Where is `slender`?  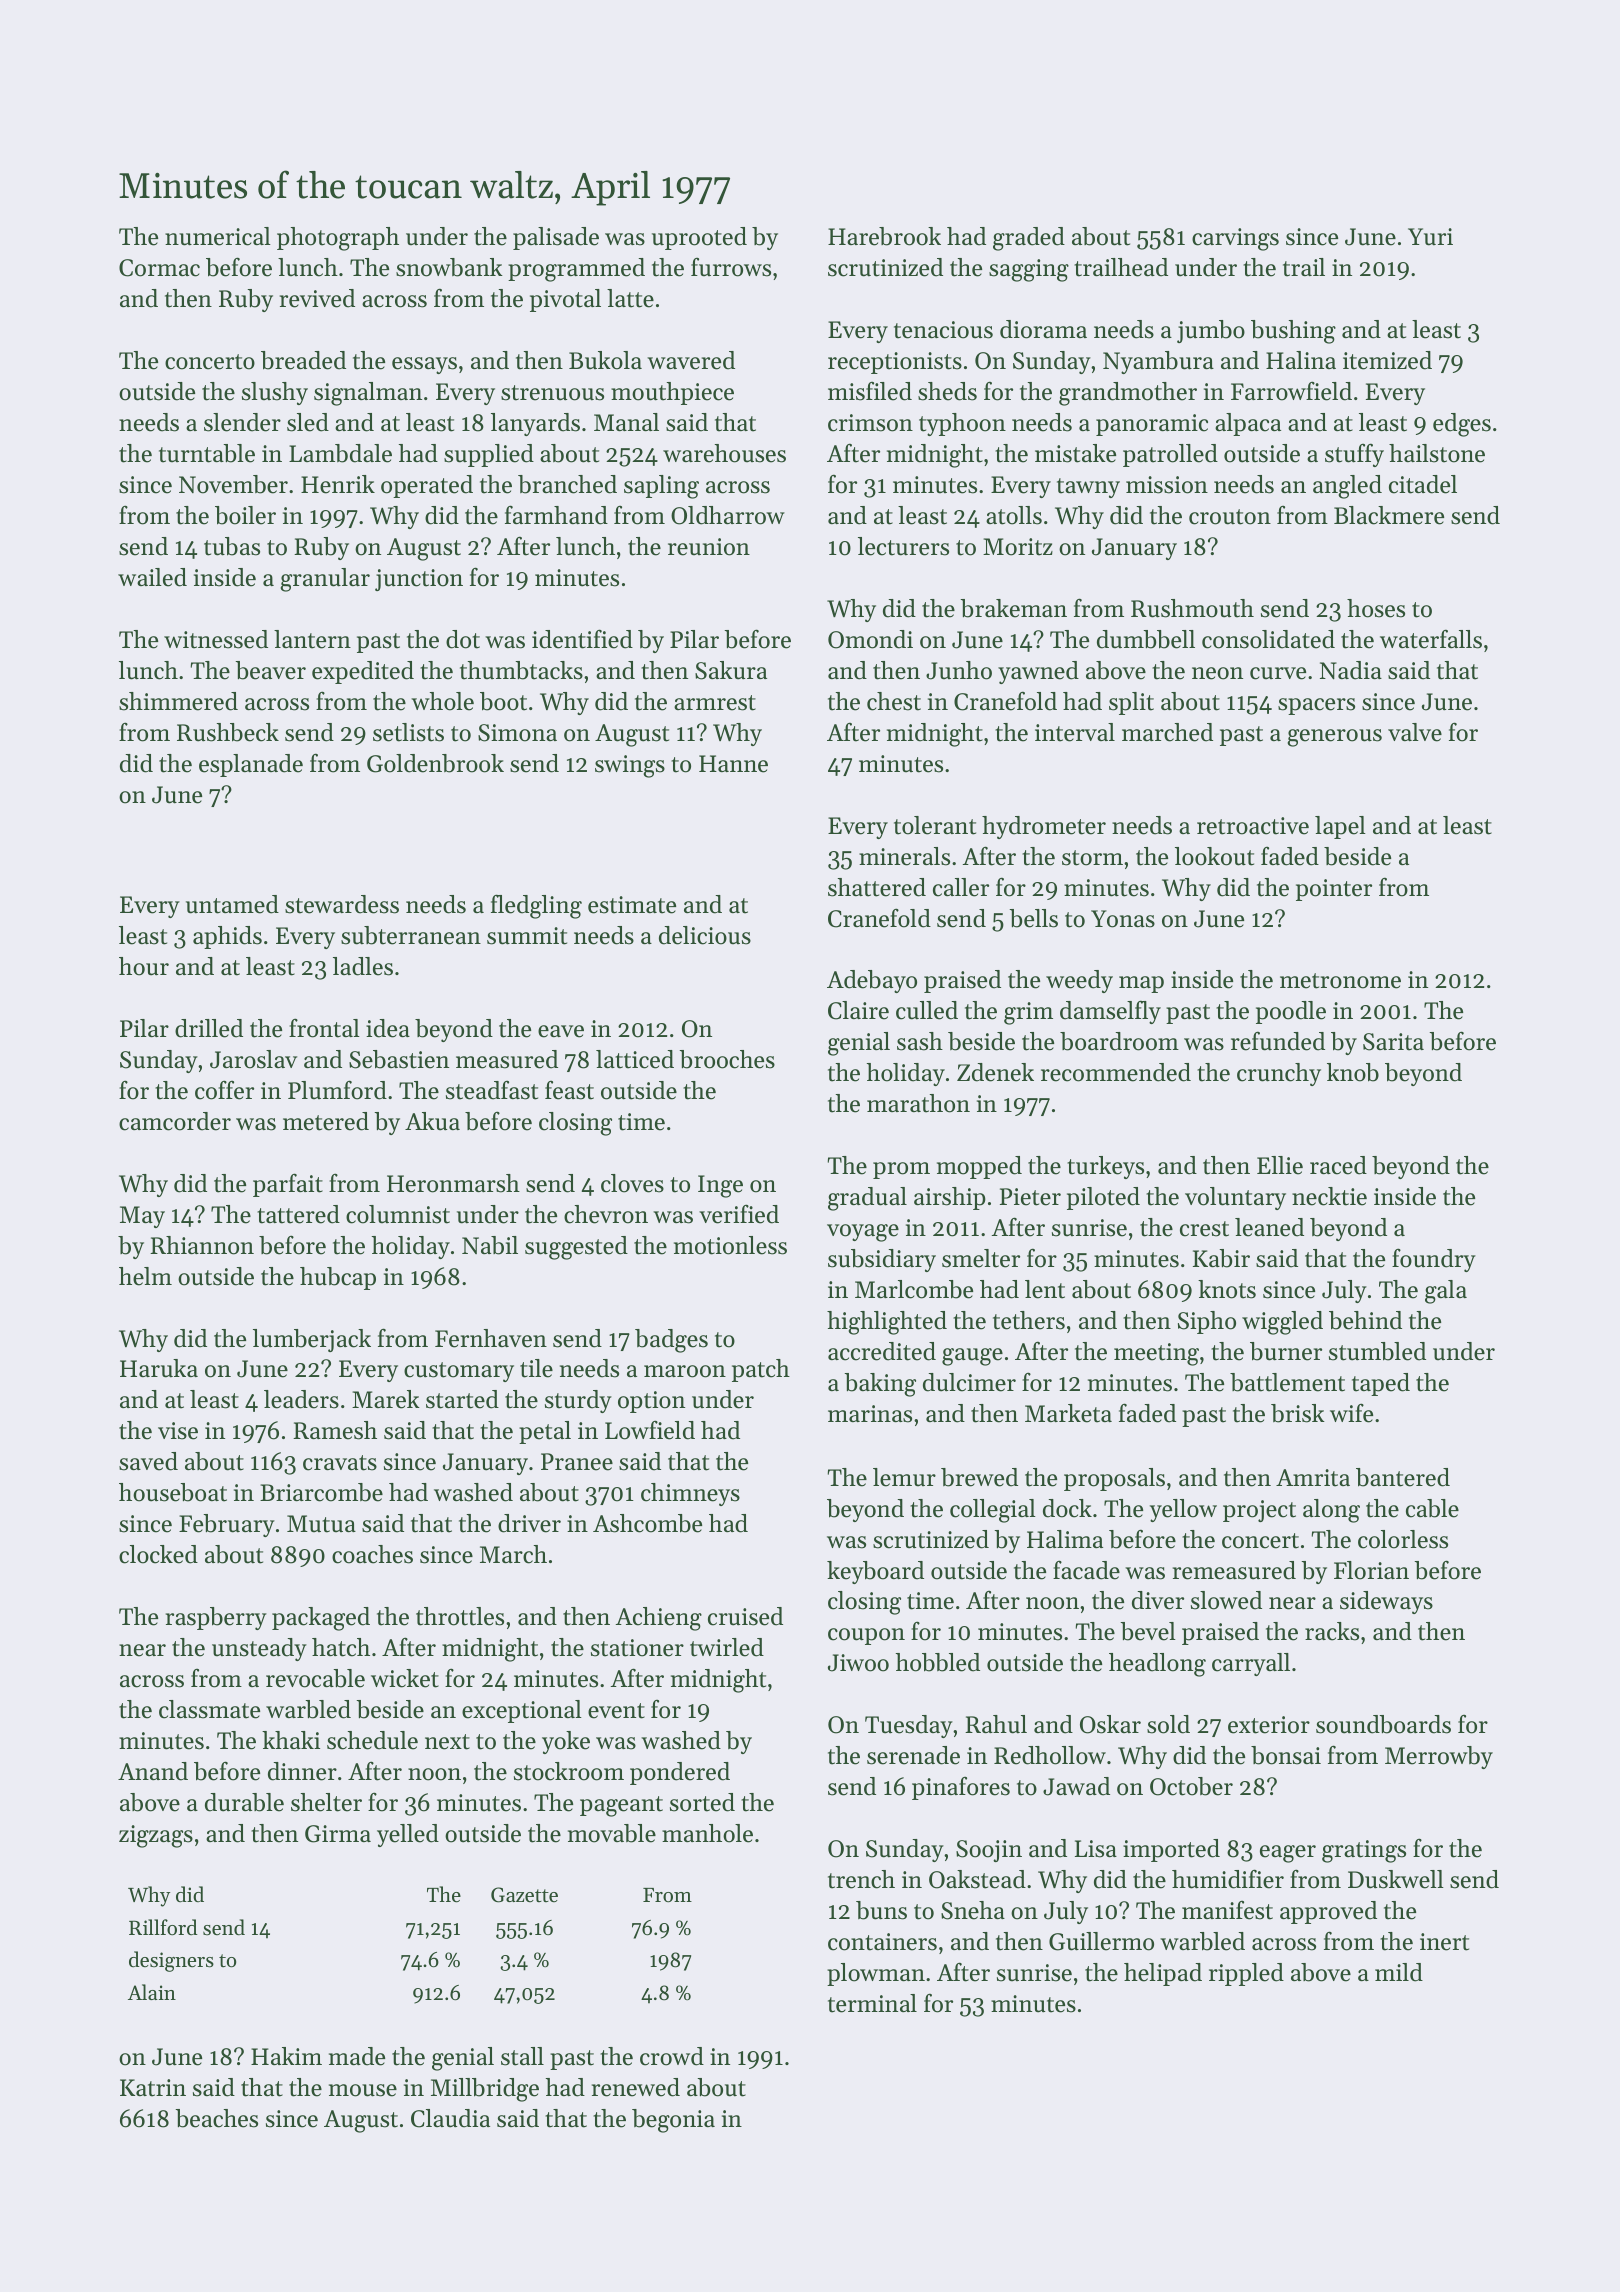 slender is located at coordinates (242, 422).
